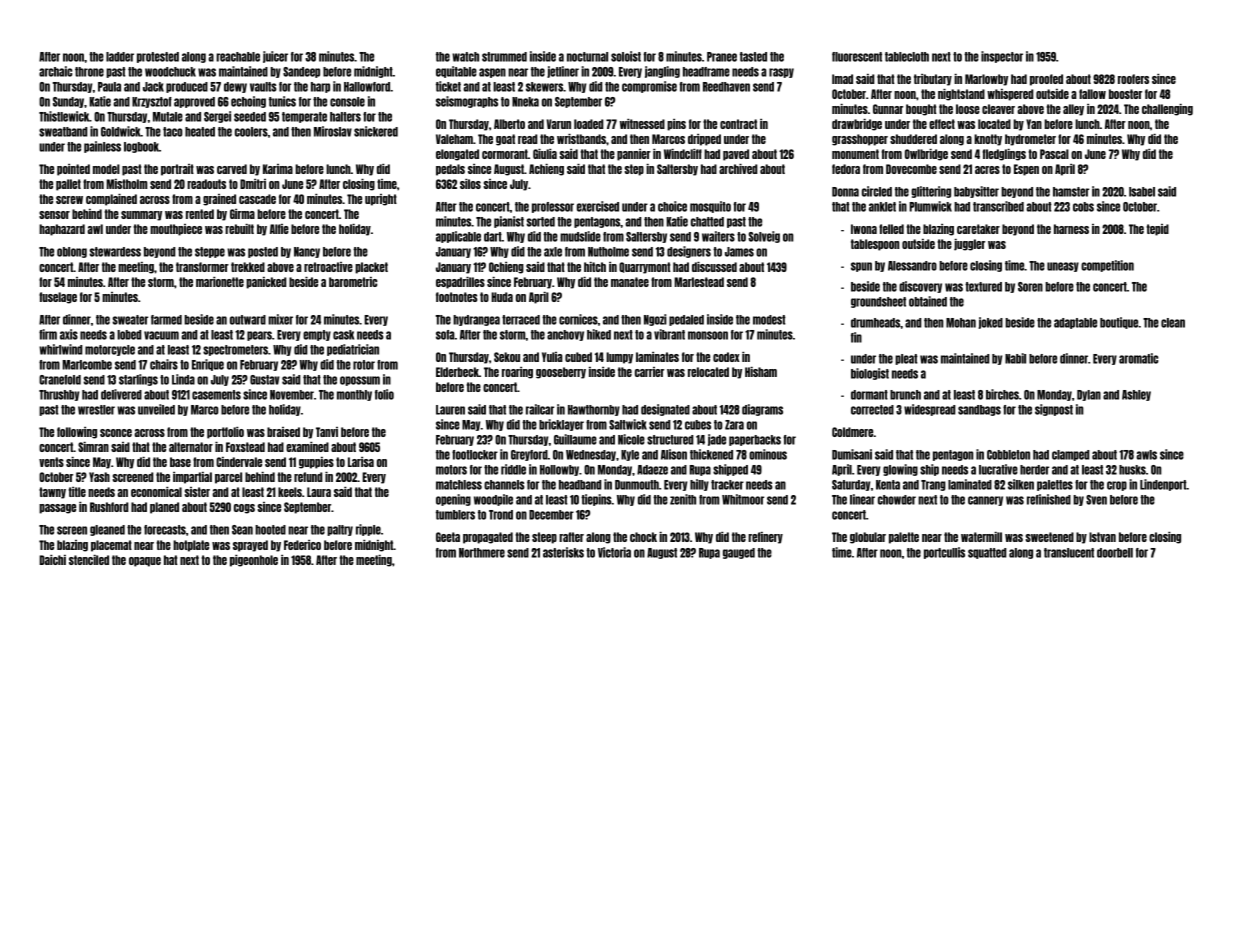  I want to click on Foxstead, so click(245, 447).
